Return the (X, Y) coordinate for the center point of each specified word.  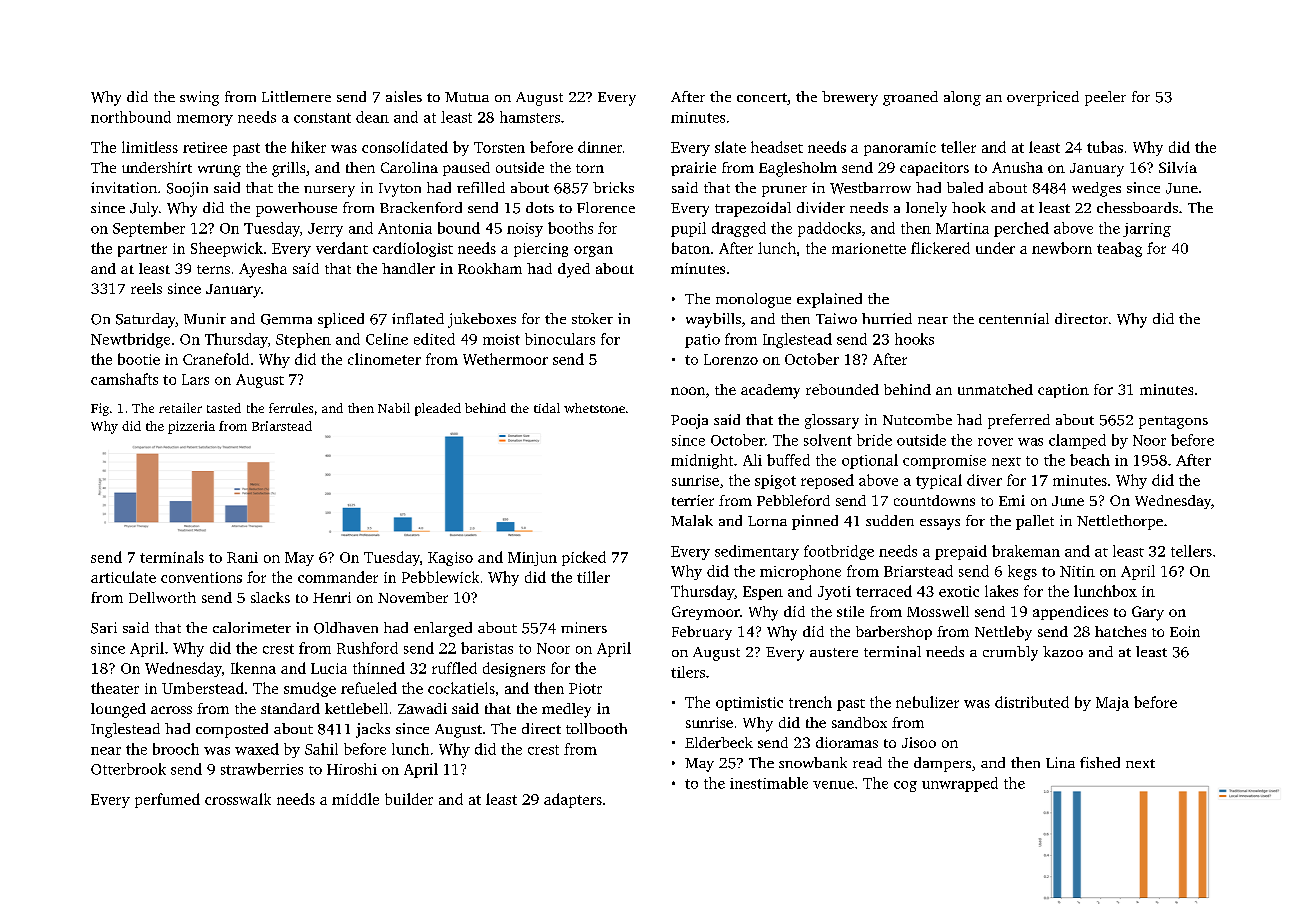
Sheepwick (227, 249)
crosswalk (238, 799)
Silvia (1178, 167)
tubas (1105, 147)
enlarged (443, 629)
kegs (1022, 572)
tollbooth (596, 728)
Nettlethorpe (1120, 522)
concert (762, 97)
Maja (1112, 704)
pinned (815, 522)
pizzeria (191, 427)
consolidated (405, 147)
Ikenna (253, 668)
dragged (739, 229)
